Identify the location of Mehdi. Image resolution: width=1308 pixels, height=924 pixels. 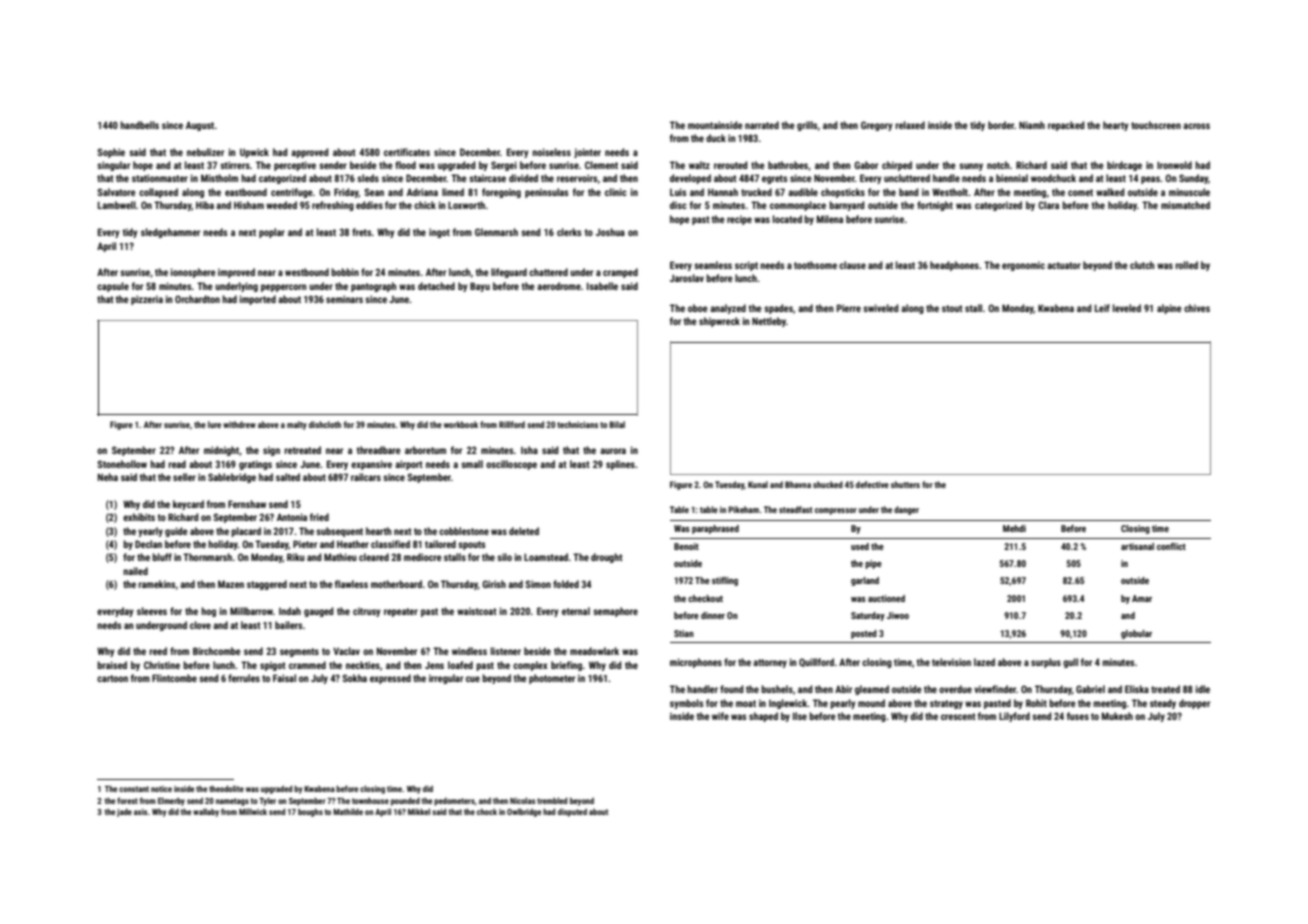
(1014, 528).
